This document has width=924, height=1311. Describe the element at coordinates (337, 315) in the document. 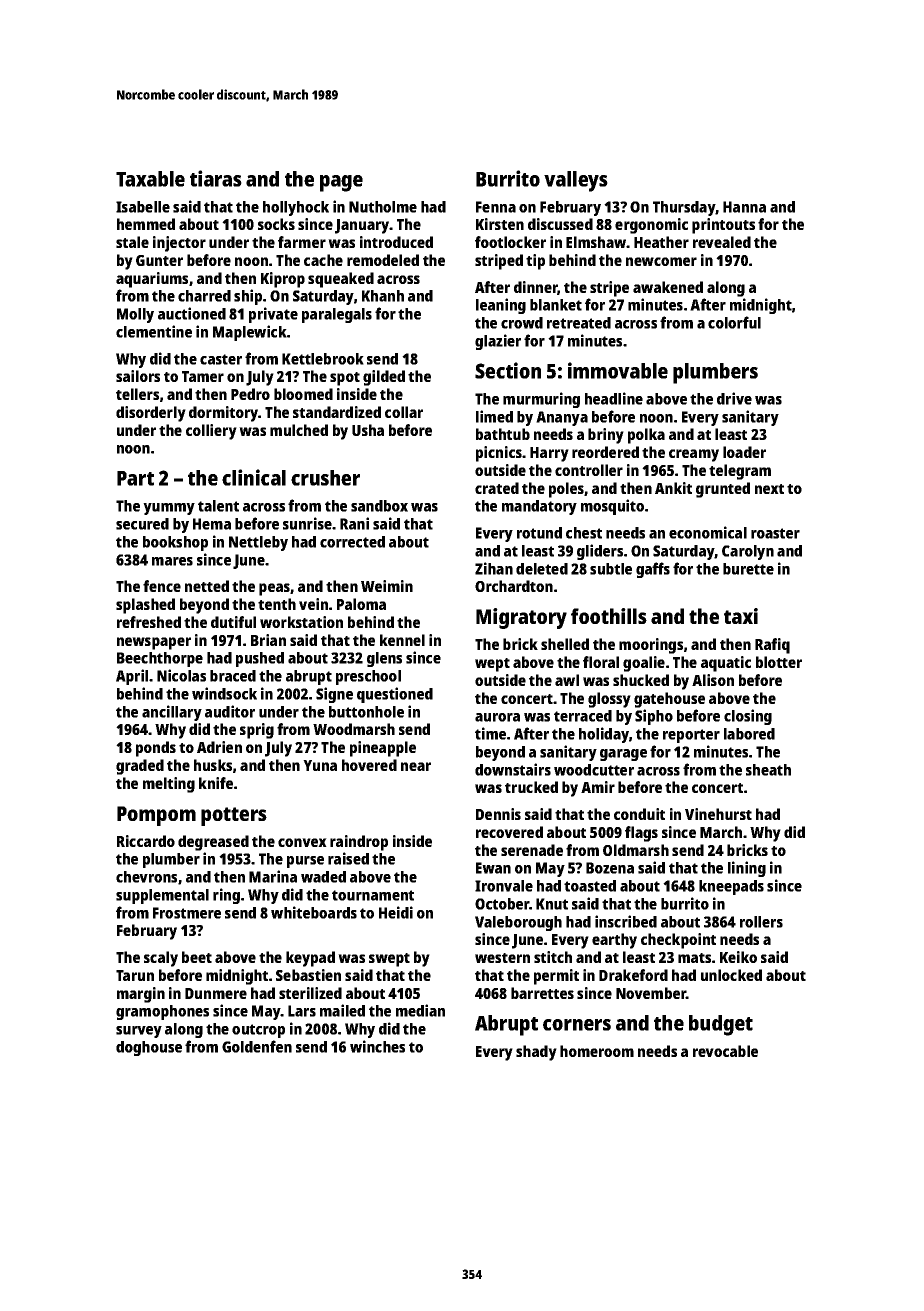

I see `paralegals` at that location.
